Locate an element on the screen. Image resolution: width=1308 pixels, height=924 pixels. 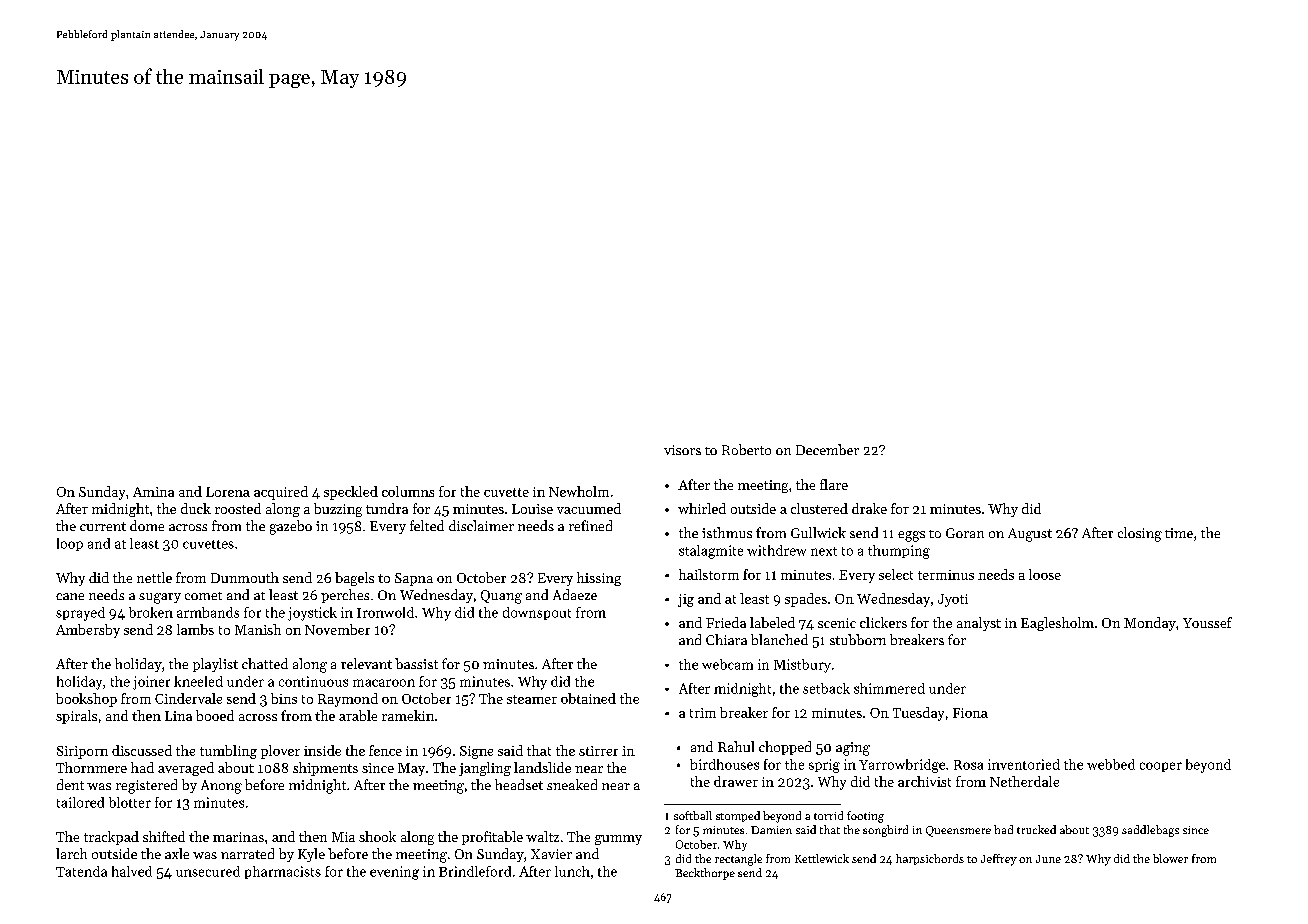
obtained is located at coordinates (588, 698).
